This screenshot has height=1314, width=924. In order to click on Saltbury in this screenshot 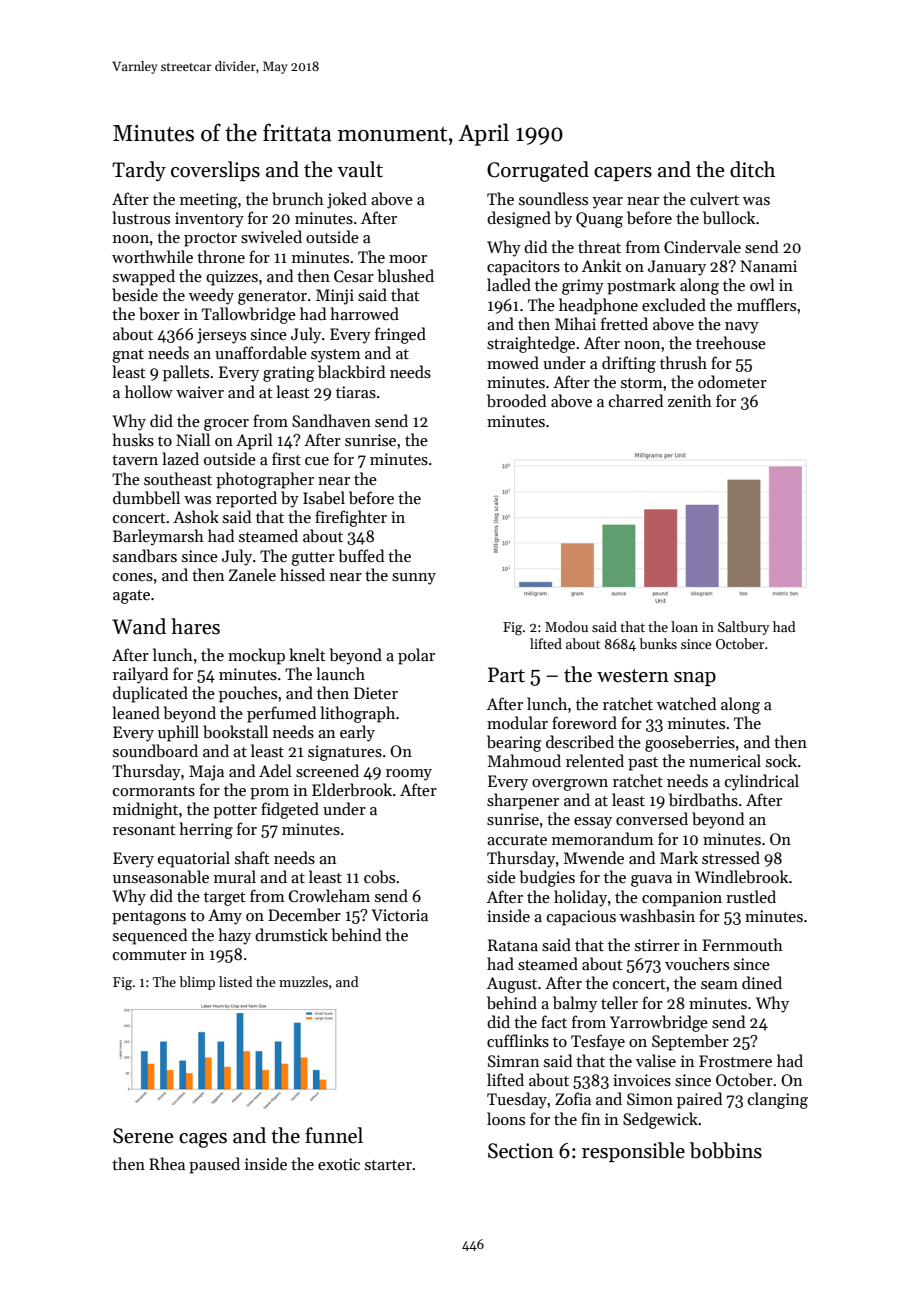, I will do `click(743, 628)`.
